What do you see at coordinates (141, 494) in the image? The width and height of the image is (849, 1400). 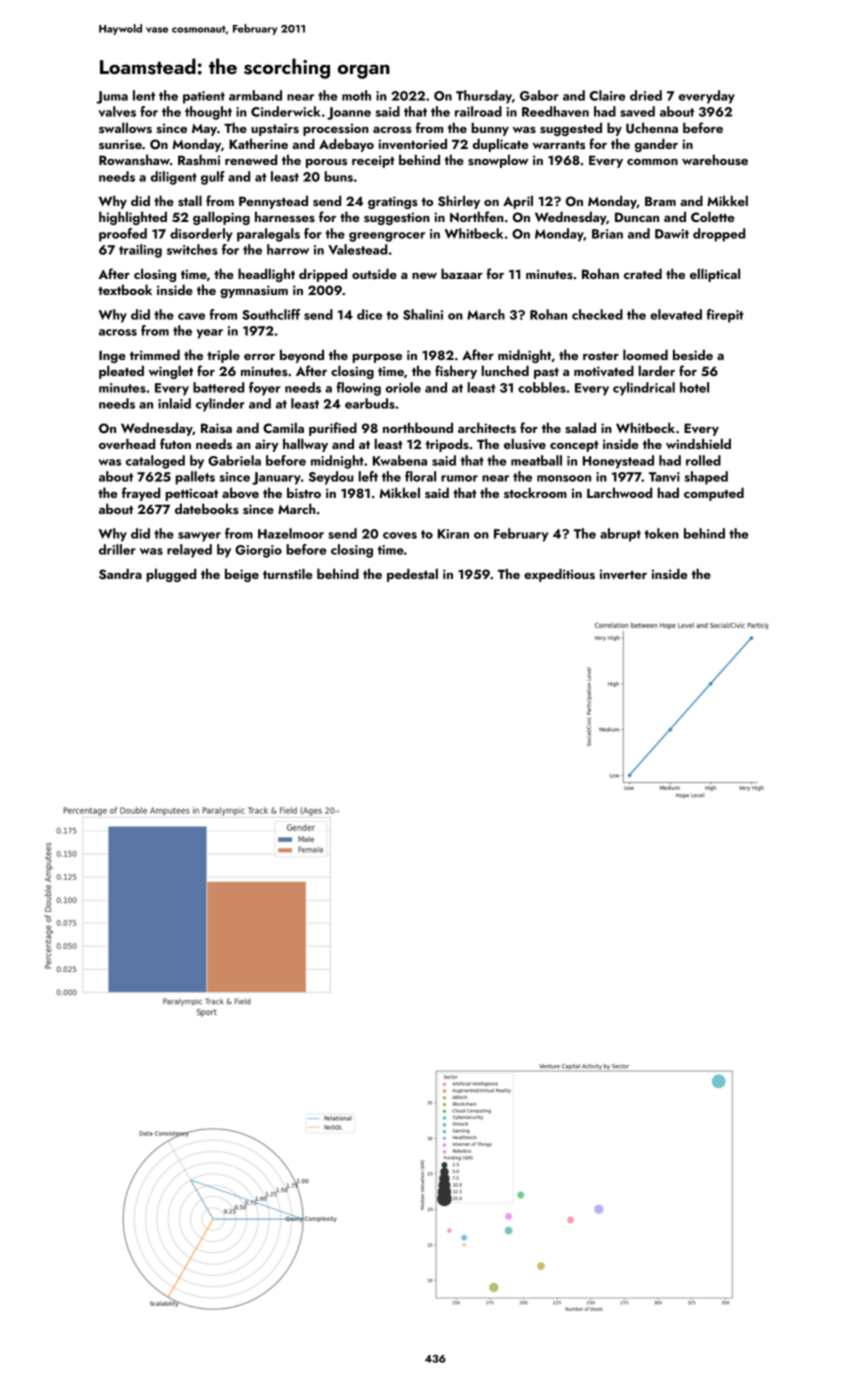 I see `frayed` at bounding box center [141, 494].
